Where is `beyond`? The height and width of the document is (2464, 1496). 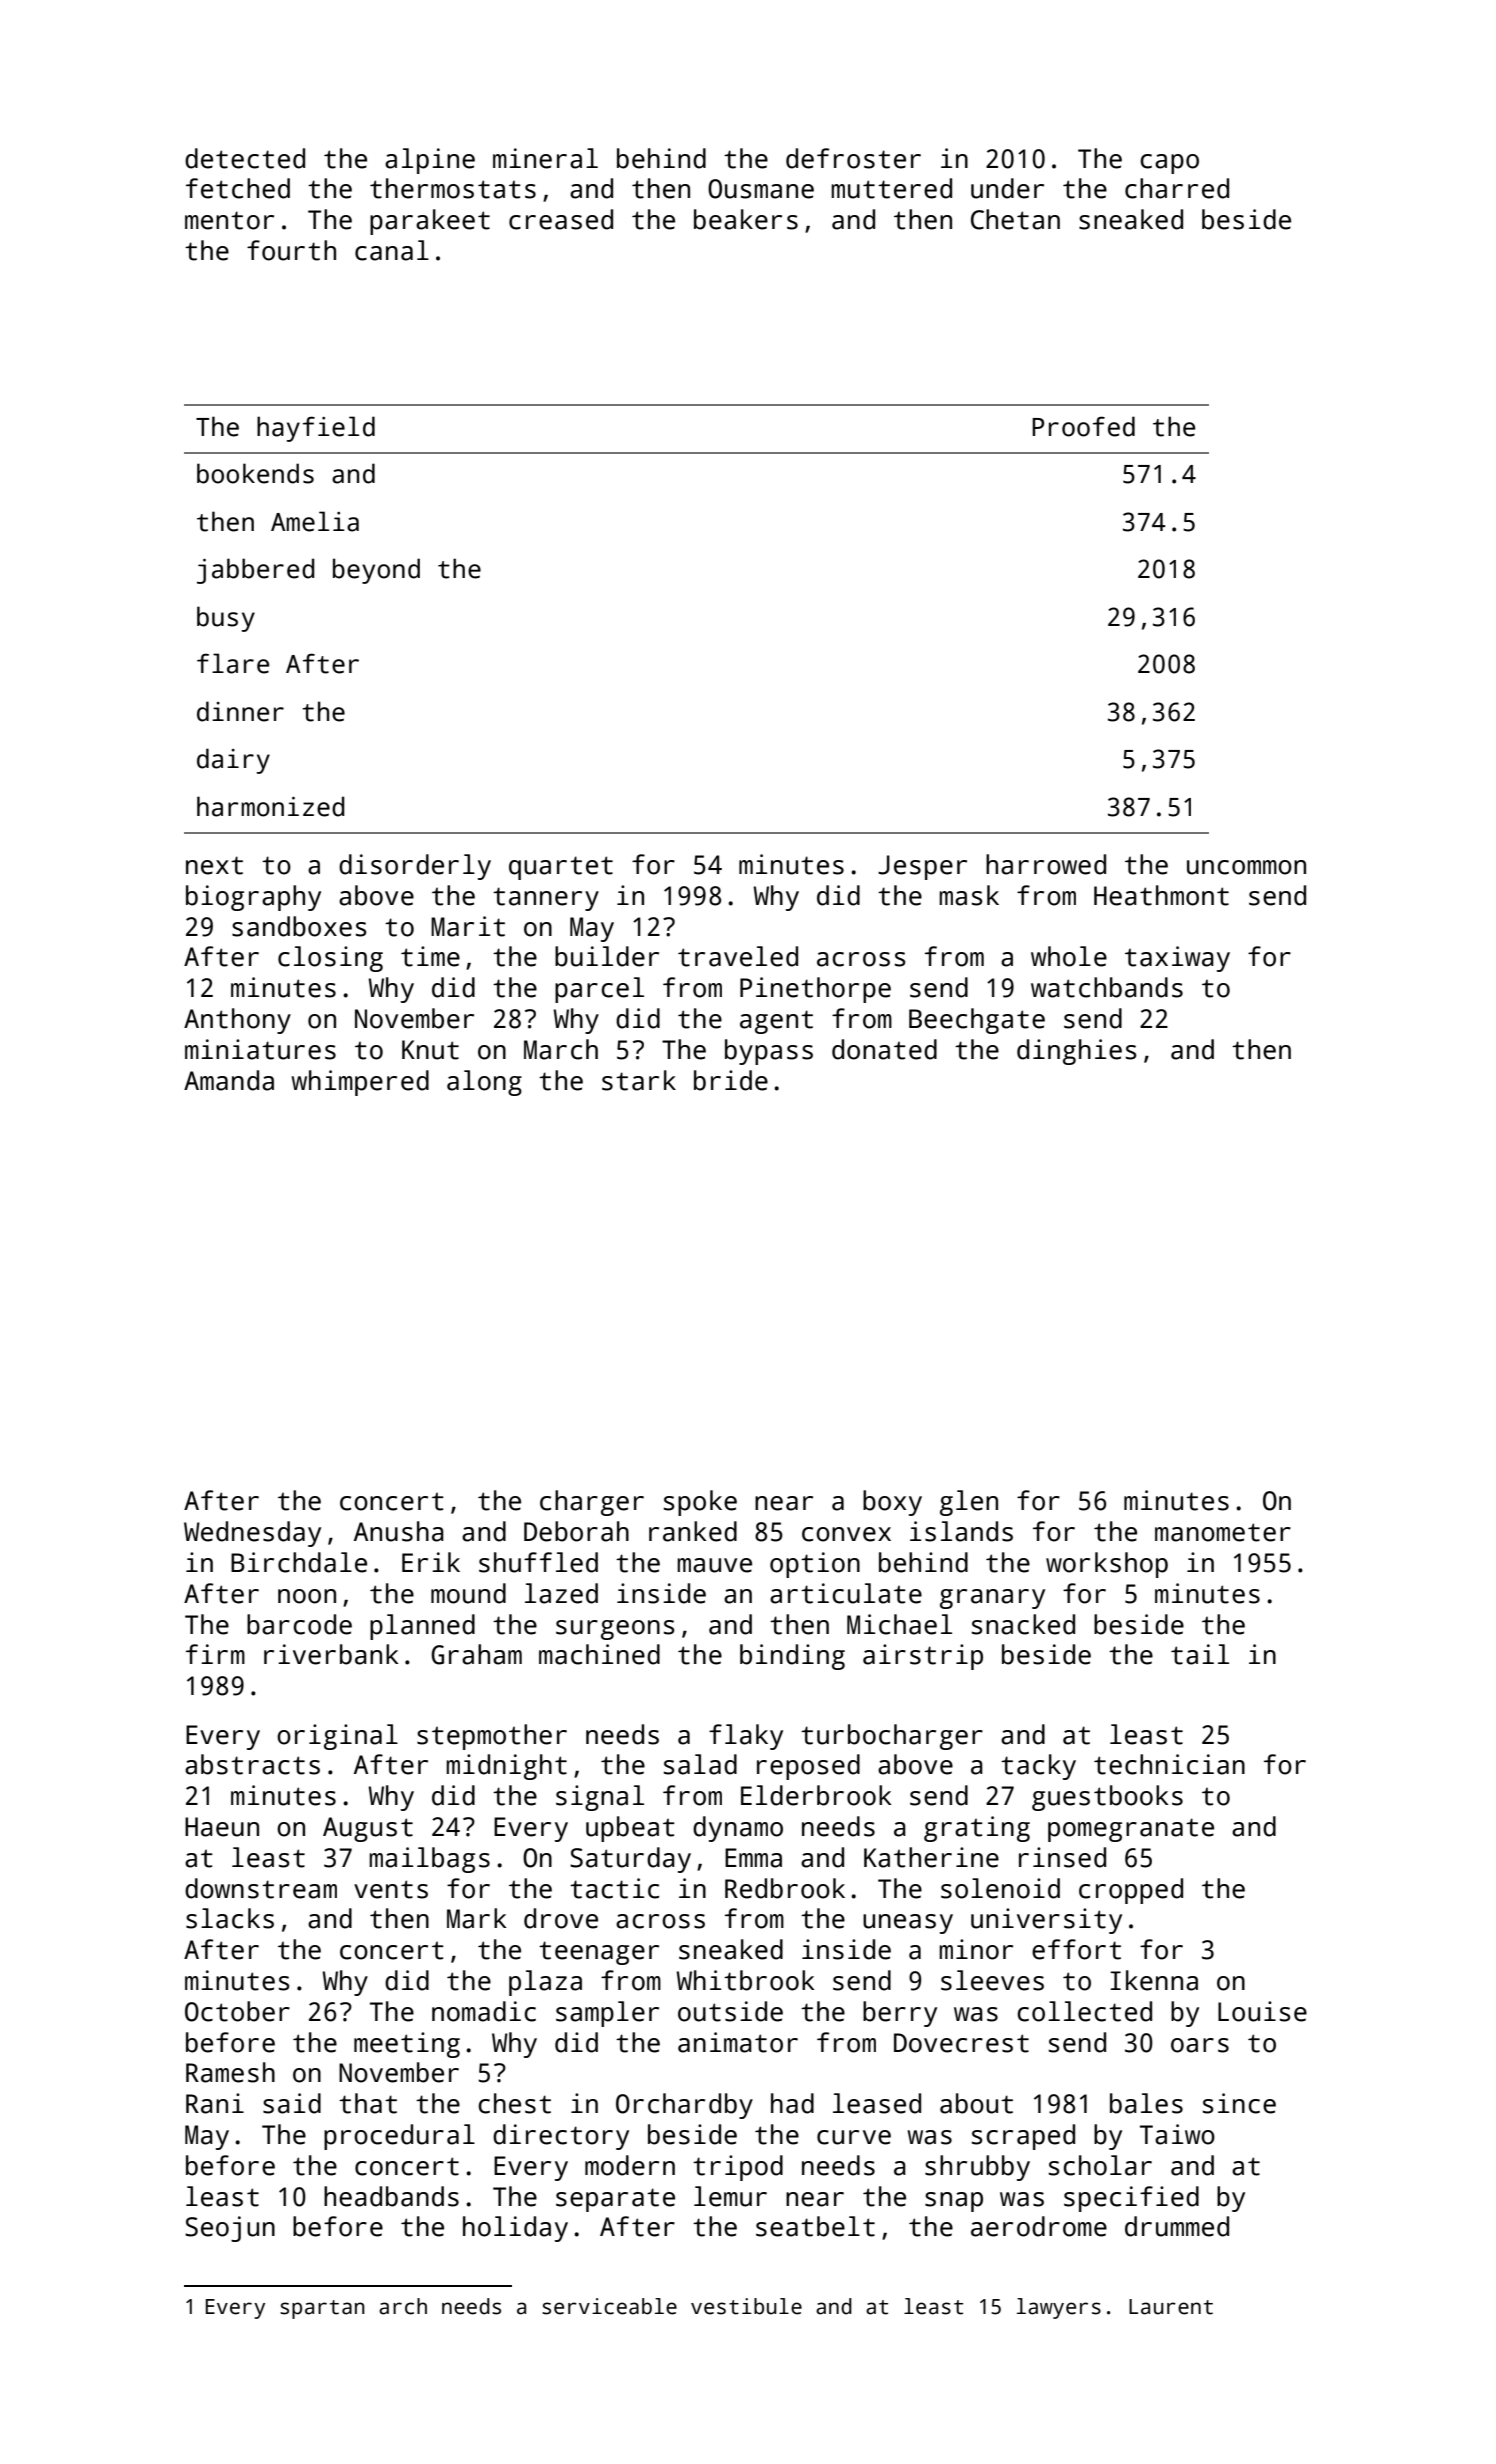 beyond is located at coordinates (376, 571).
